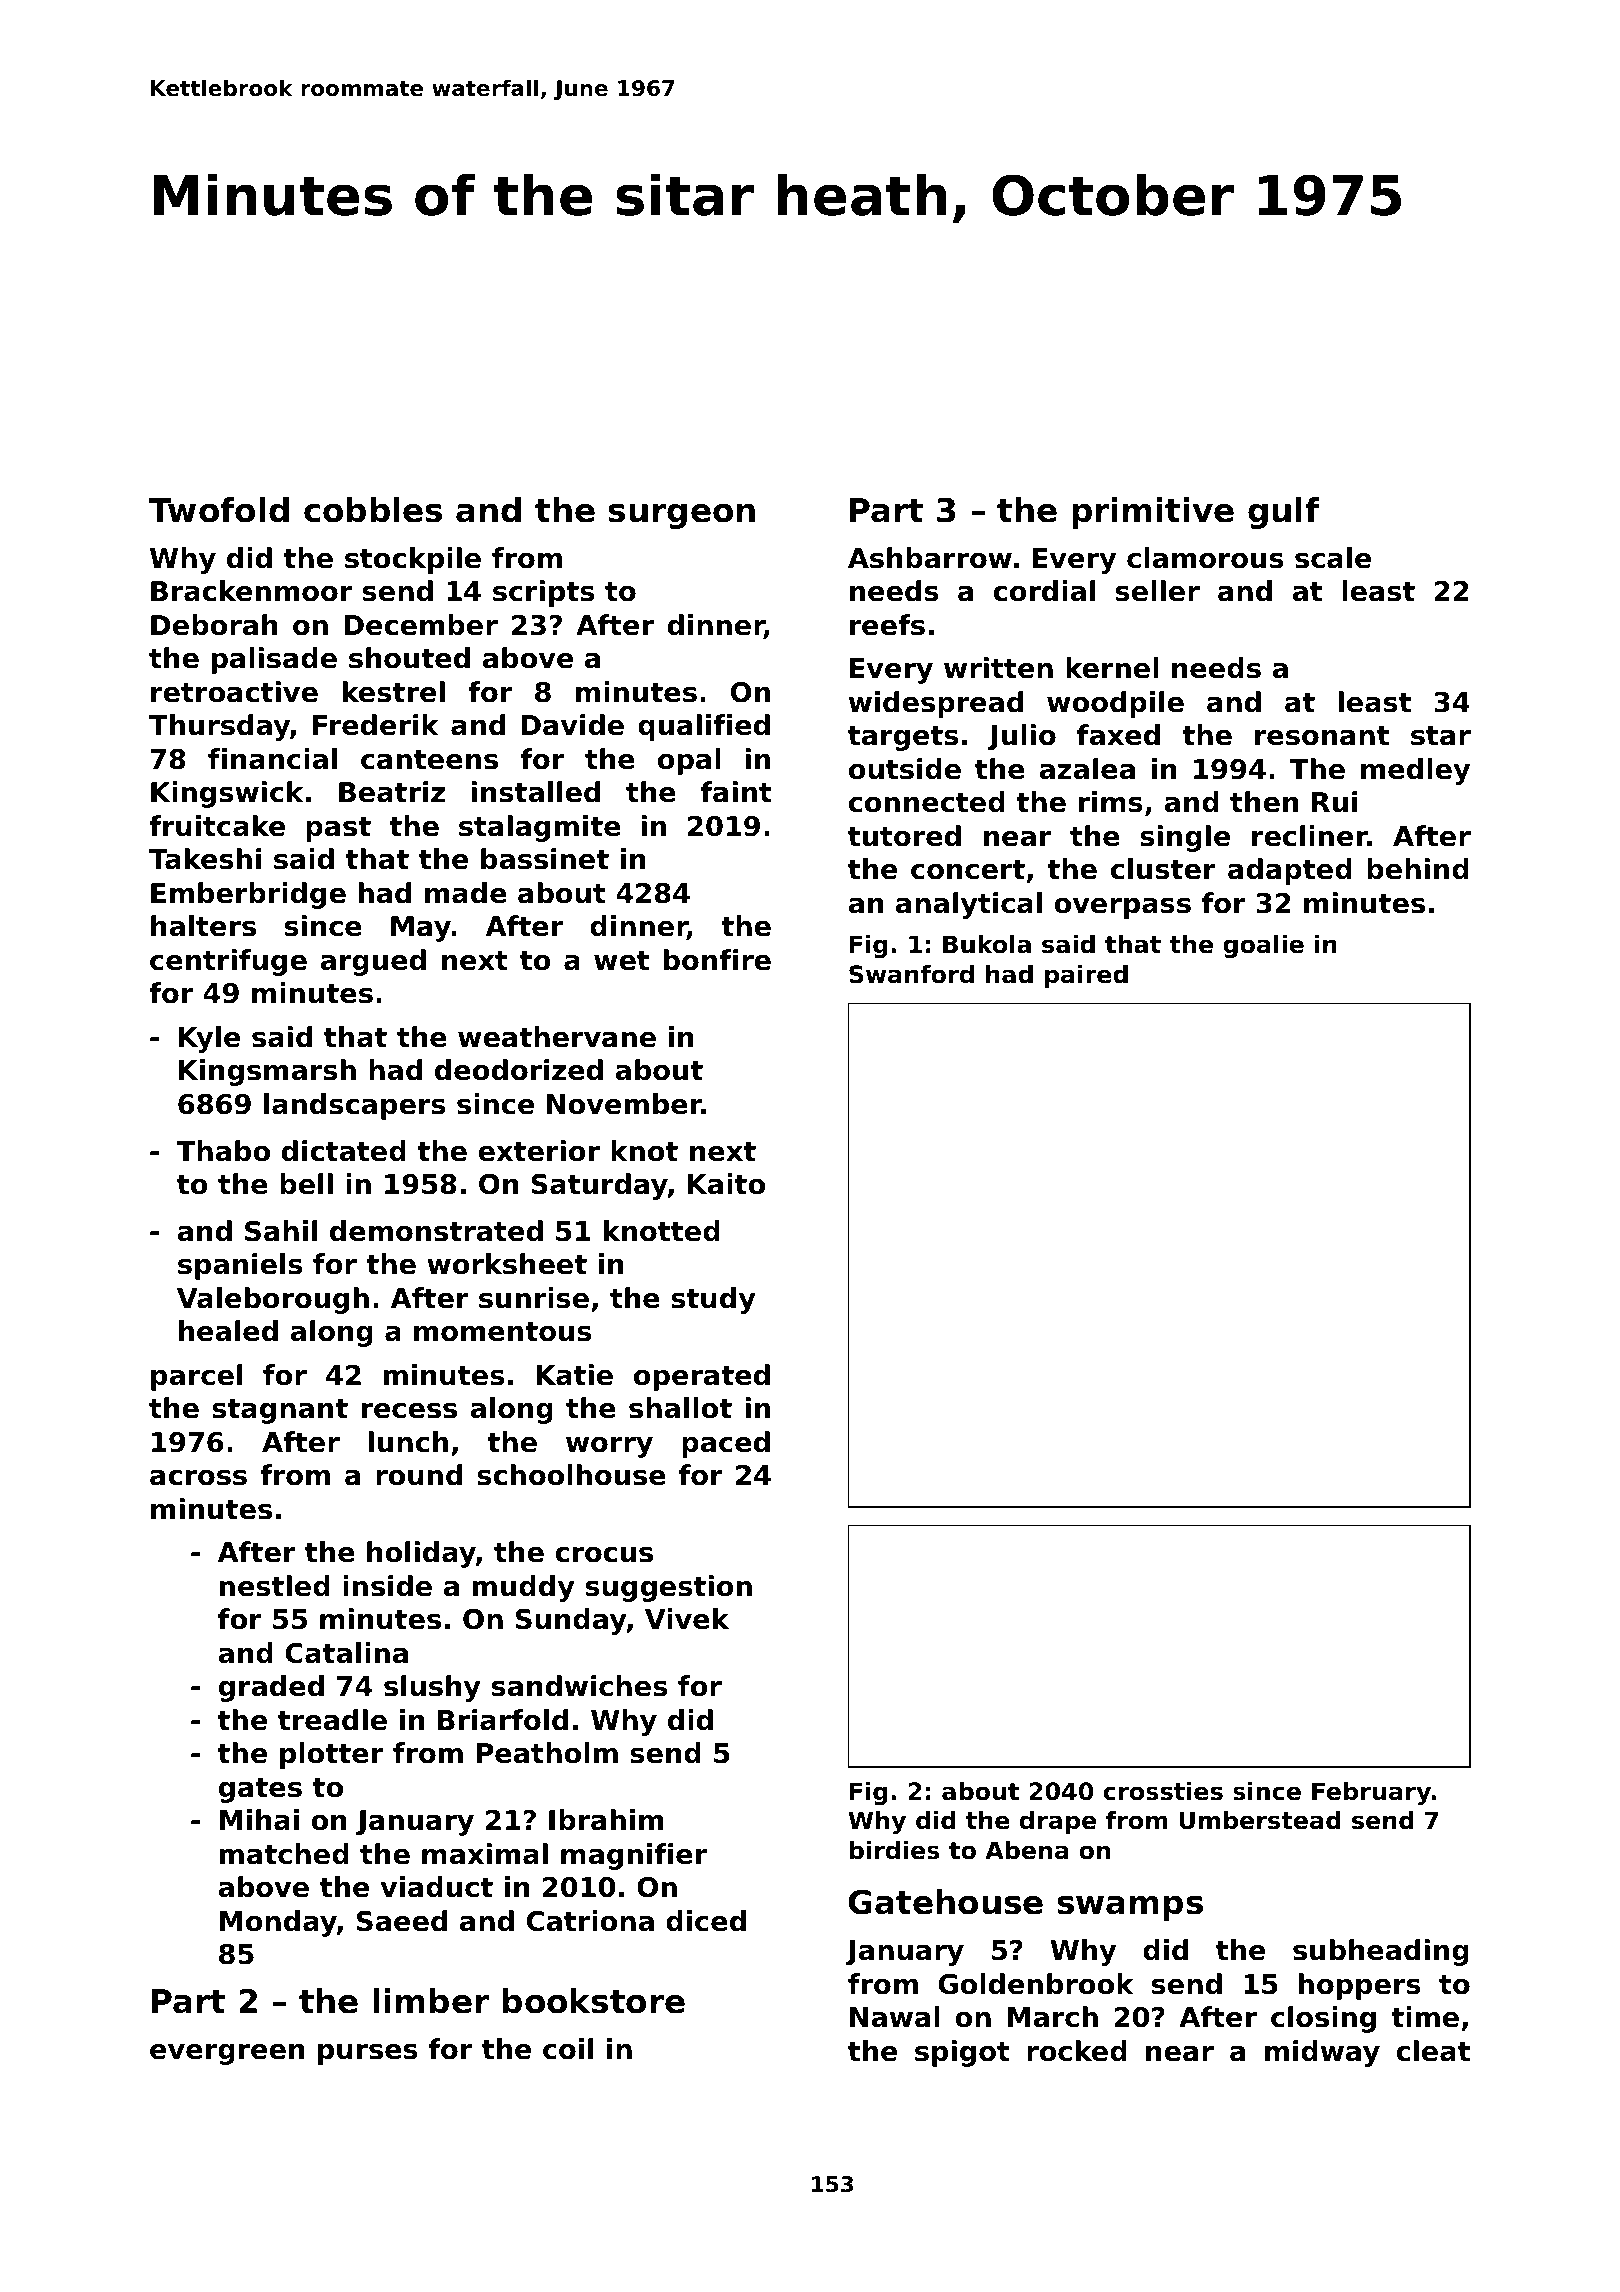  What do you see at coordinates (271, 1688) in the page?
I see `graded` at bounding box center [271, 1688].
